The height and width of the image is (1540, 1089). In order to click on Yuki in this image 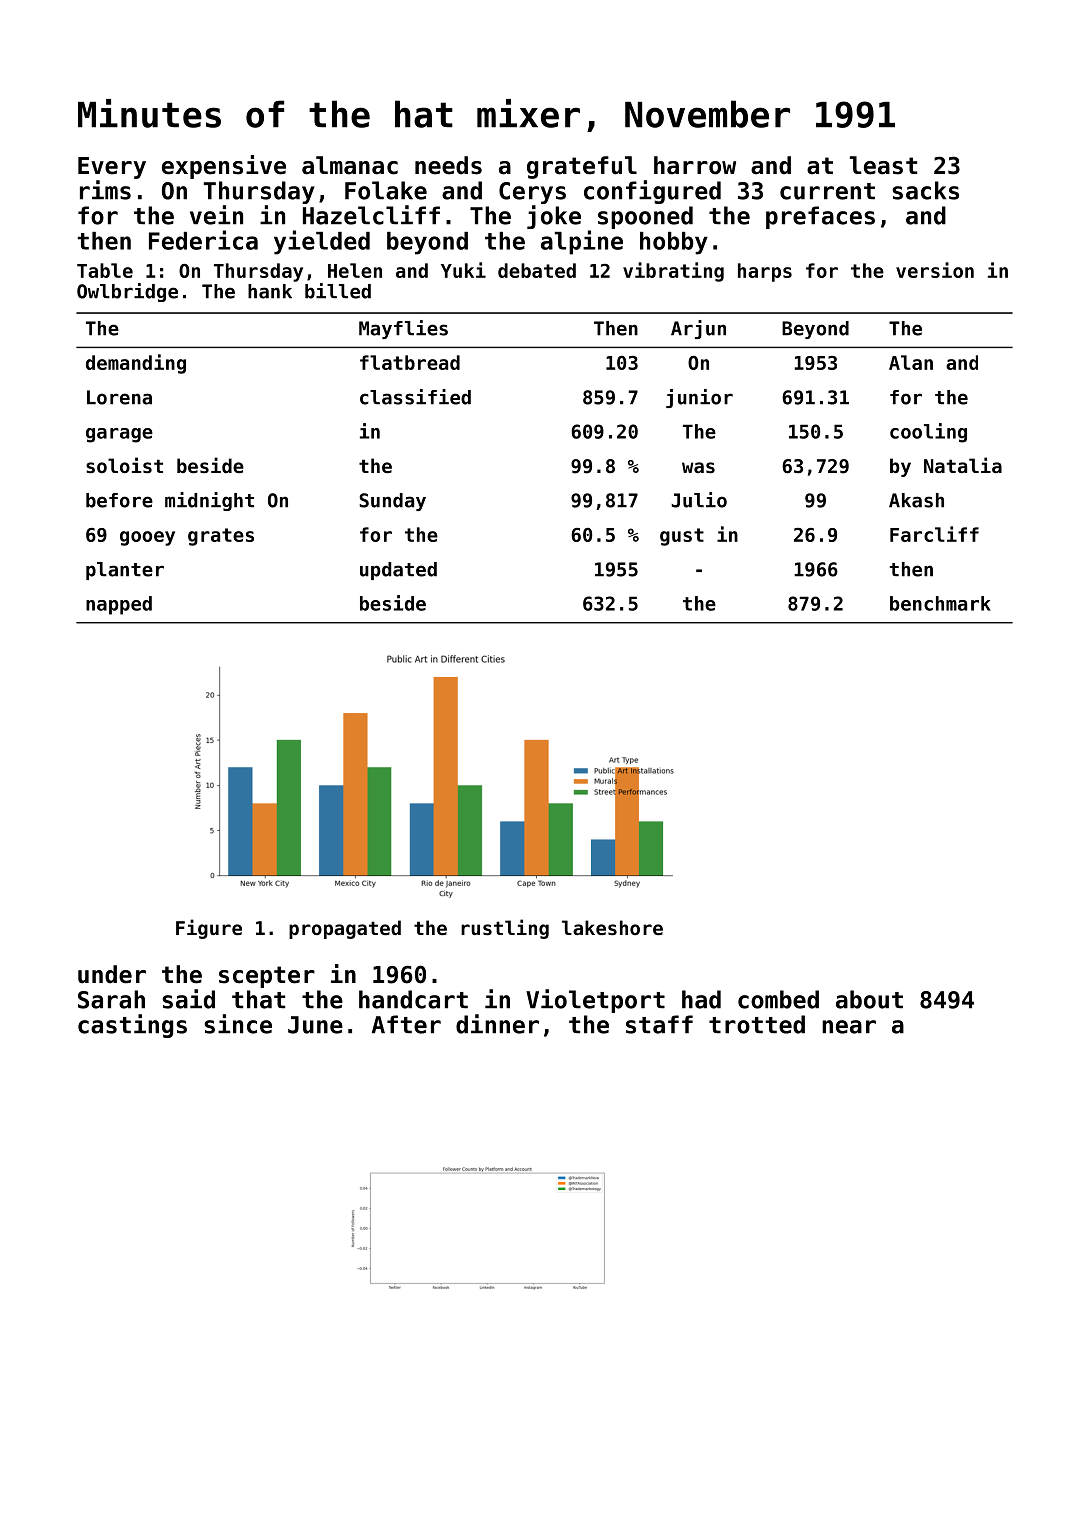, I will do `click(463, 270)`.
